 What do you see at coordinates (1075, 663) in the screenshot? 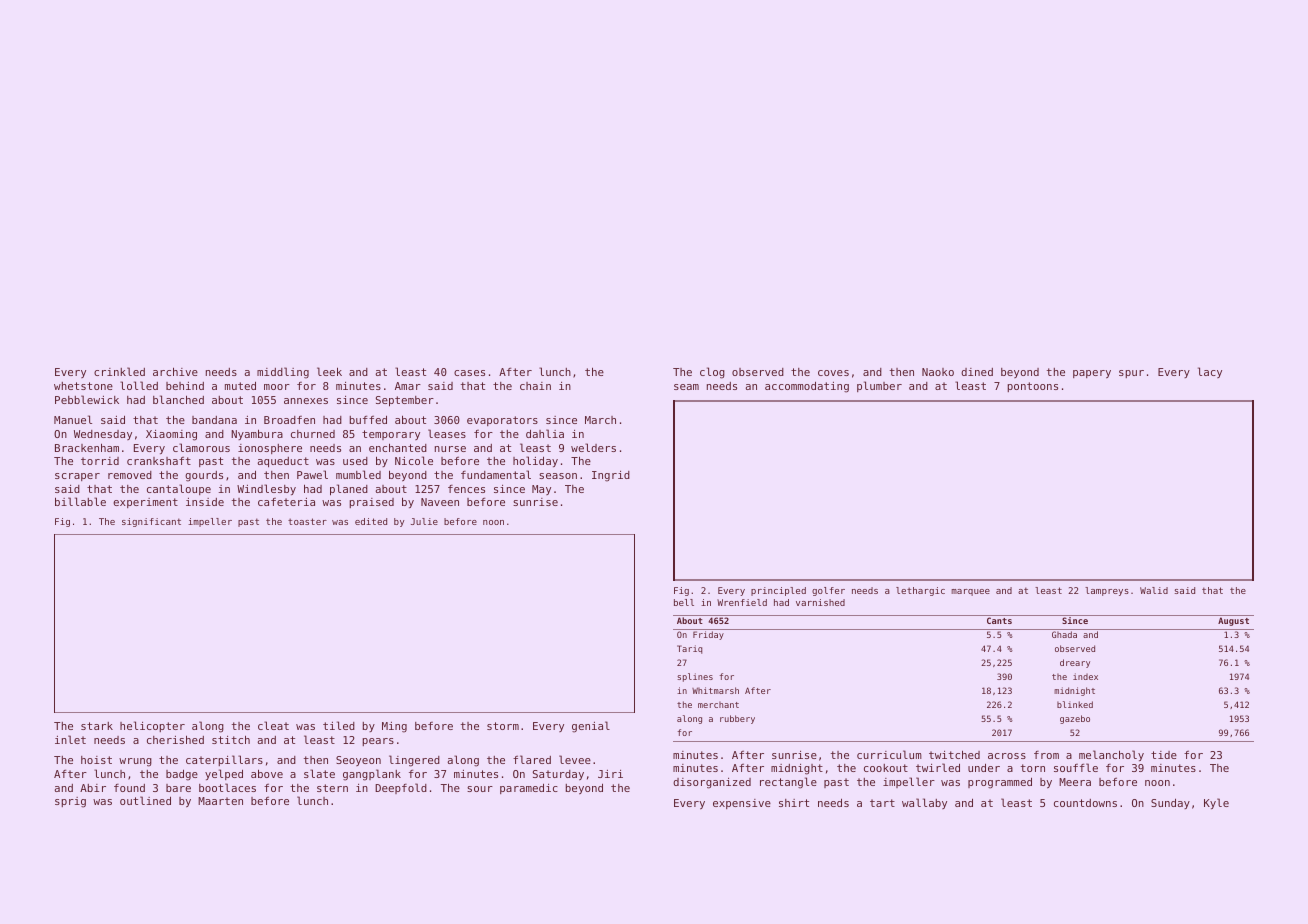
I see `dreary` at bounding box center [1075, 663].
